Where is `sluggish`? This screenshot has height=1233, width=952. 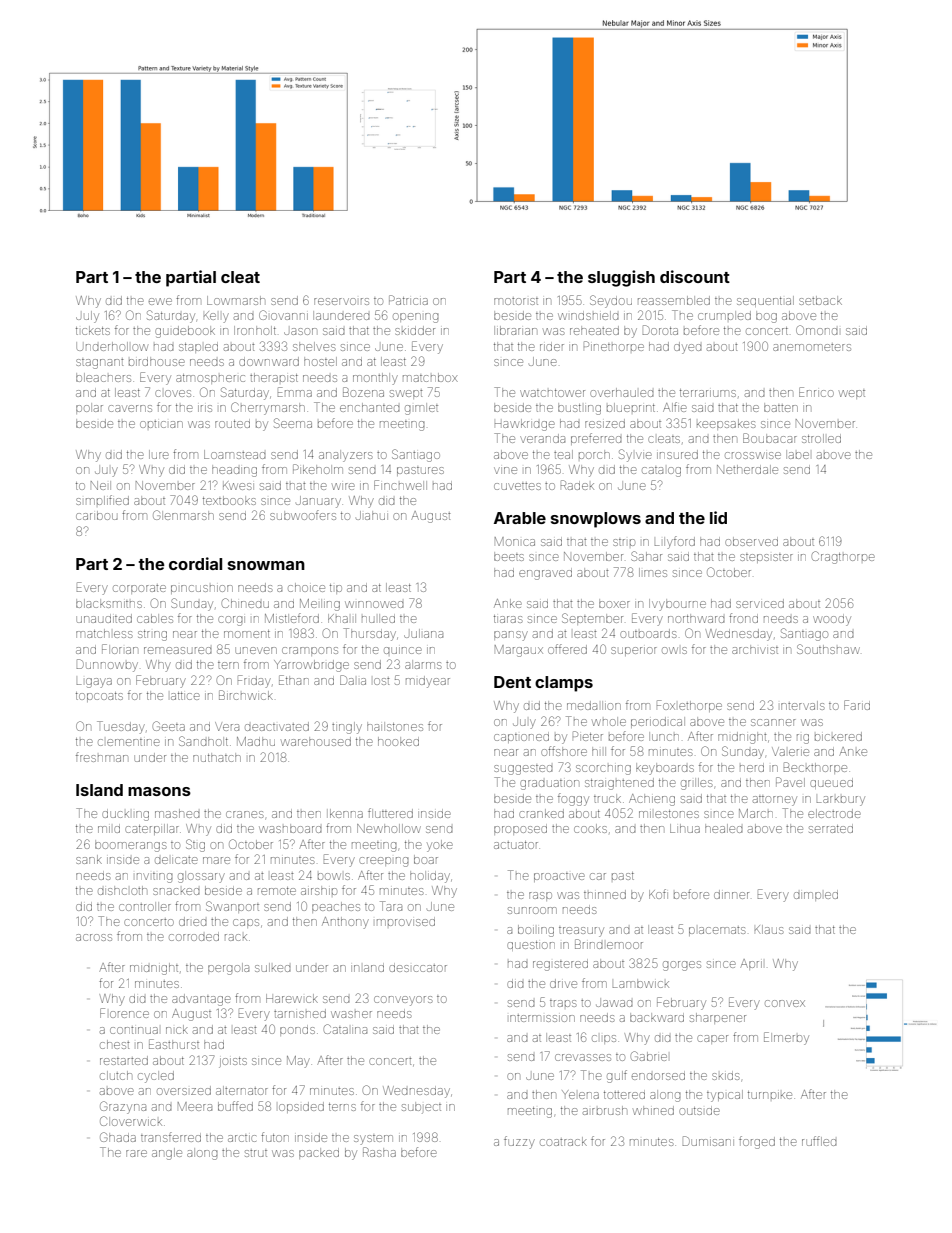 sluggish is located at coordinates (621, 278).
